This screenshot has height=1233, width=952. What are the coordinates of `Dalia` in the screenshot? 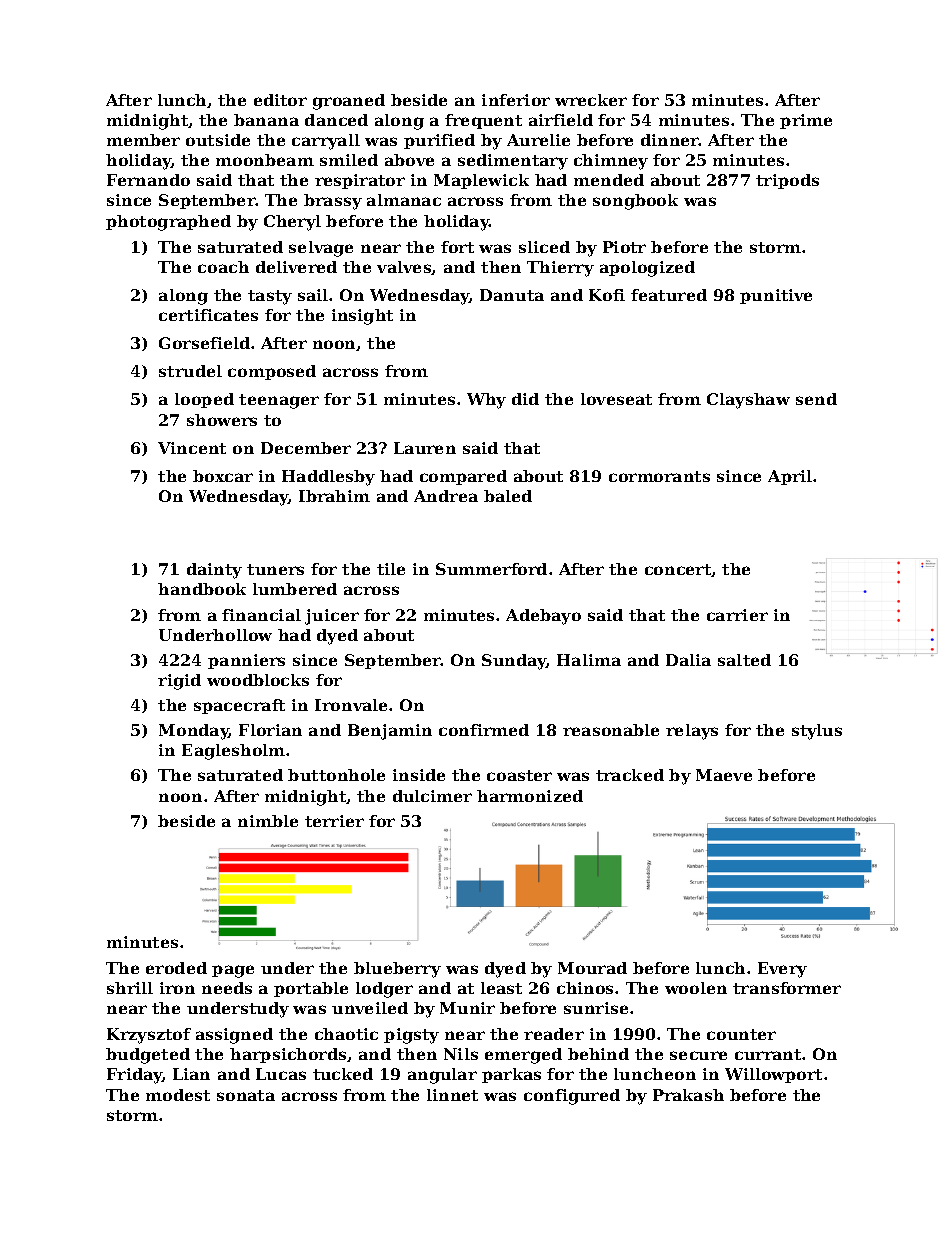 It's located at (688, 660).
